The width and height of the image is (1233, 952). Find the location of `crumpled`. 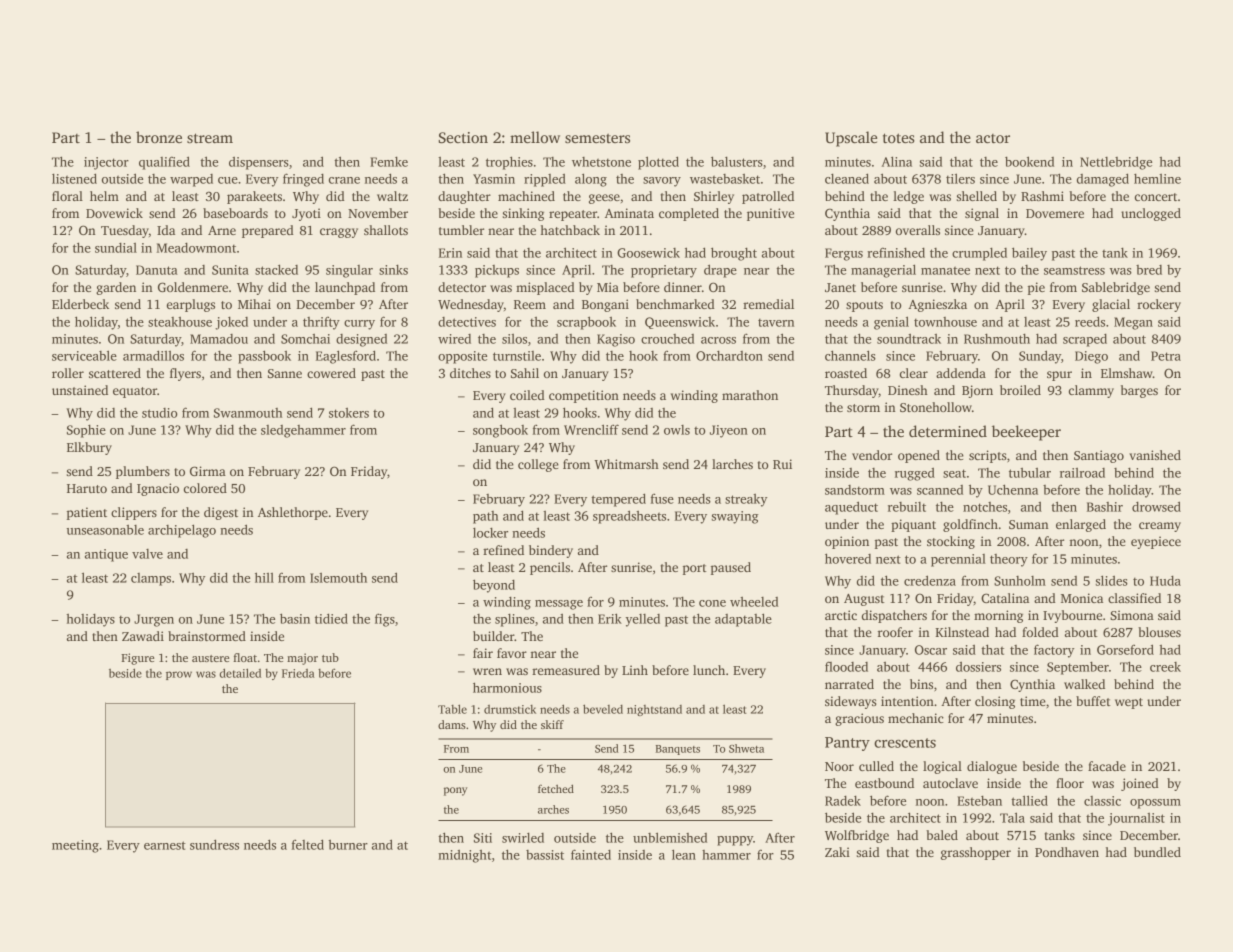

crumpled is located at coordinates (979, 254).
